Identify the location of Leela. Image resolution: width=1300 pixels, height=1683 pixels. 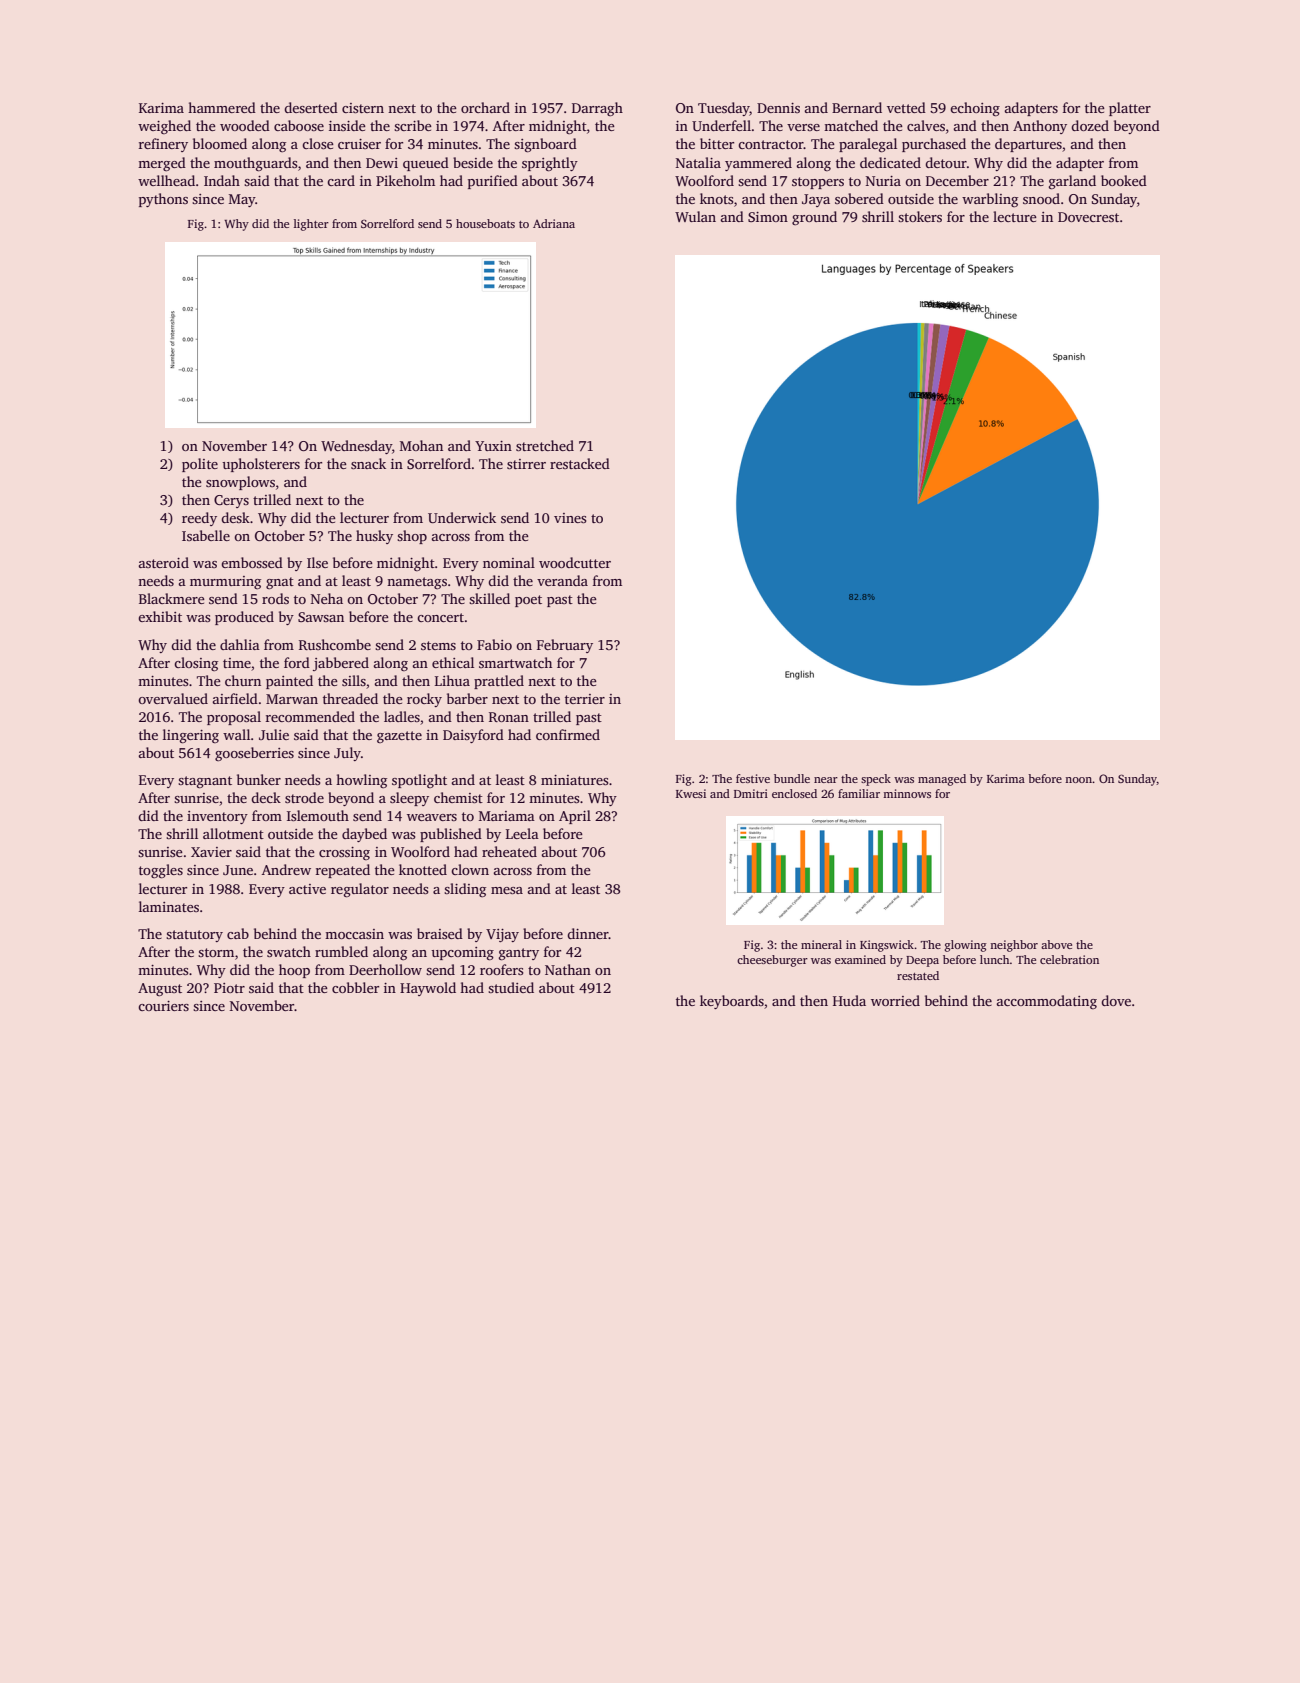
(522, 833).
